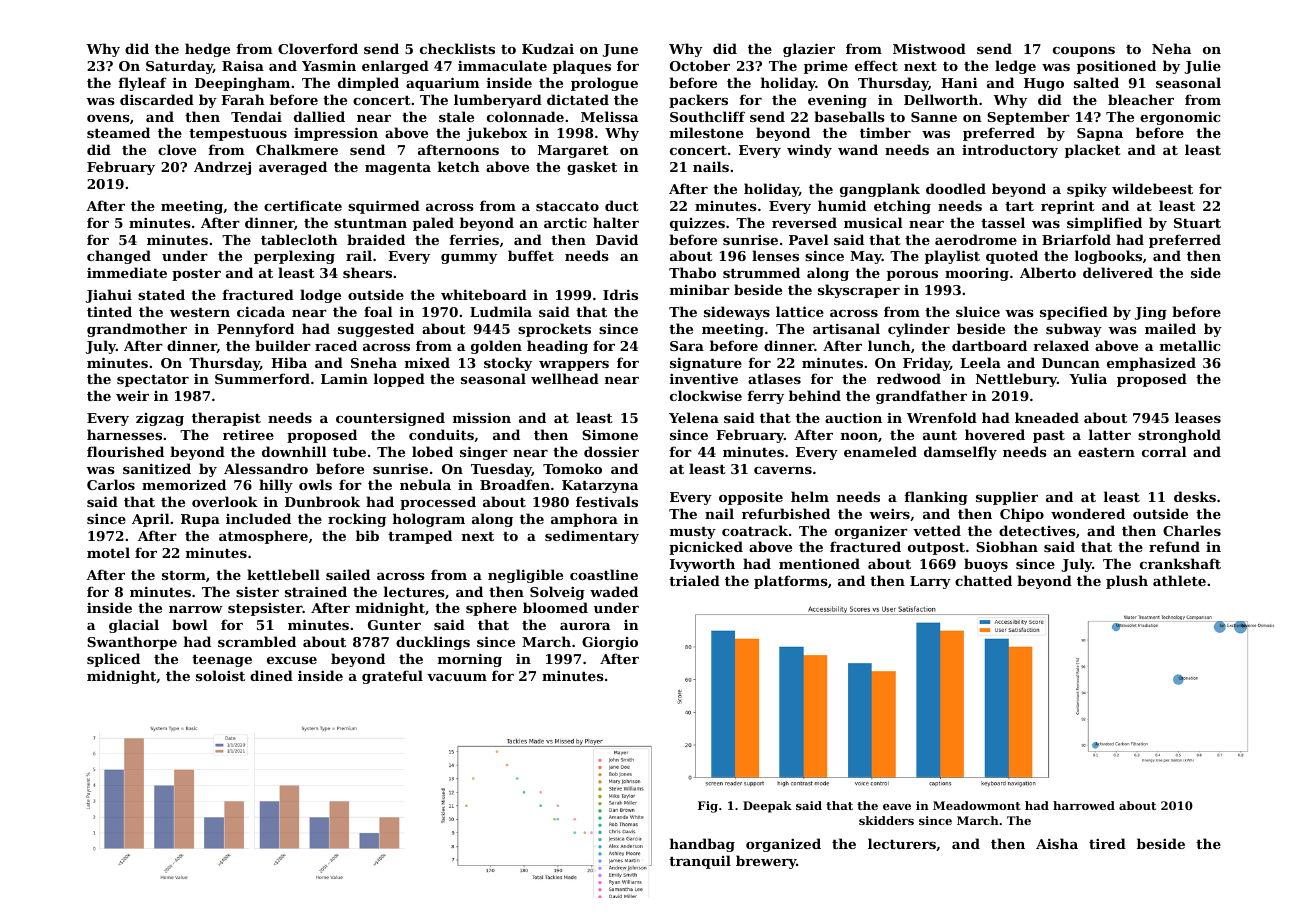  I want to click on trialed, so click(694, 580).
